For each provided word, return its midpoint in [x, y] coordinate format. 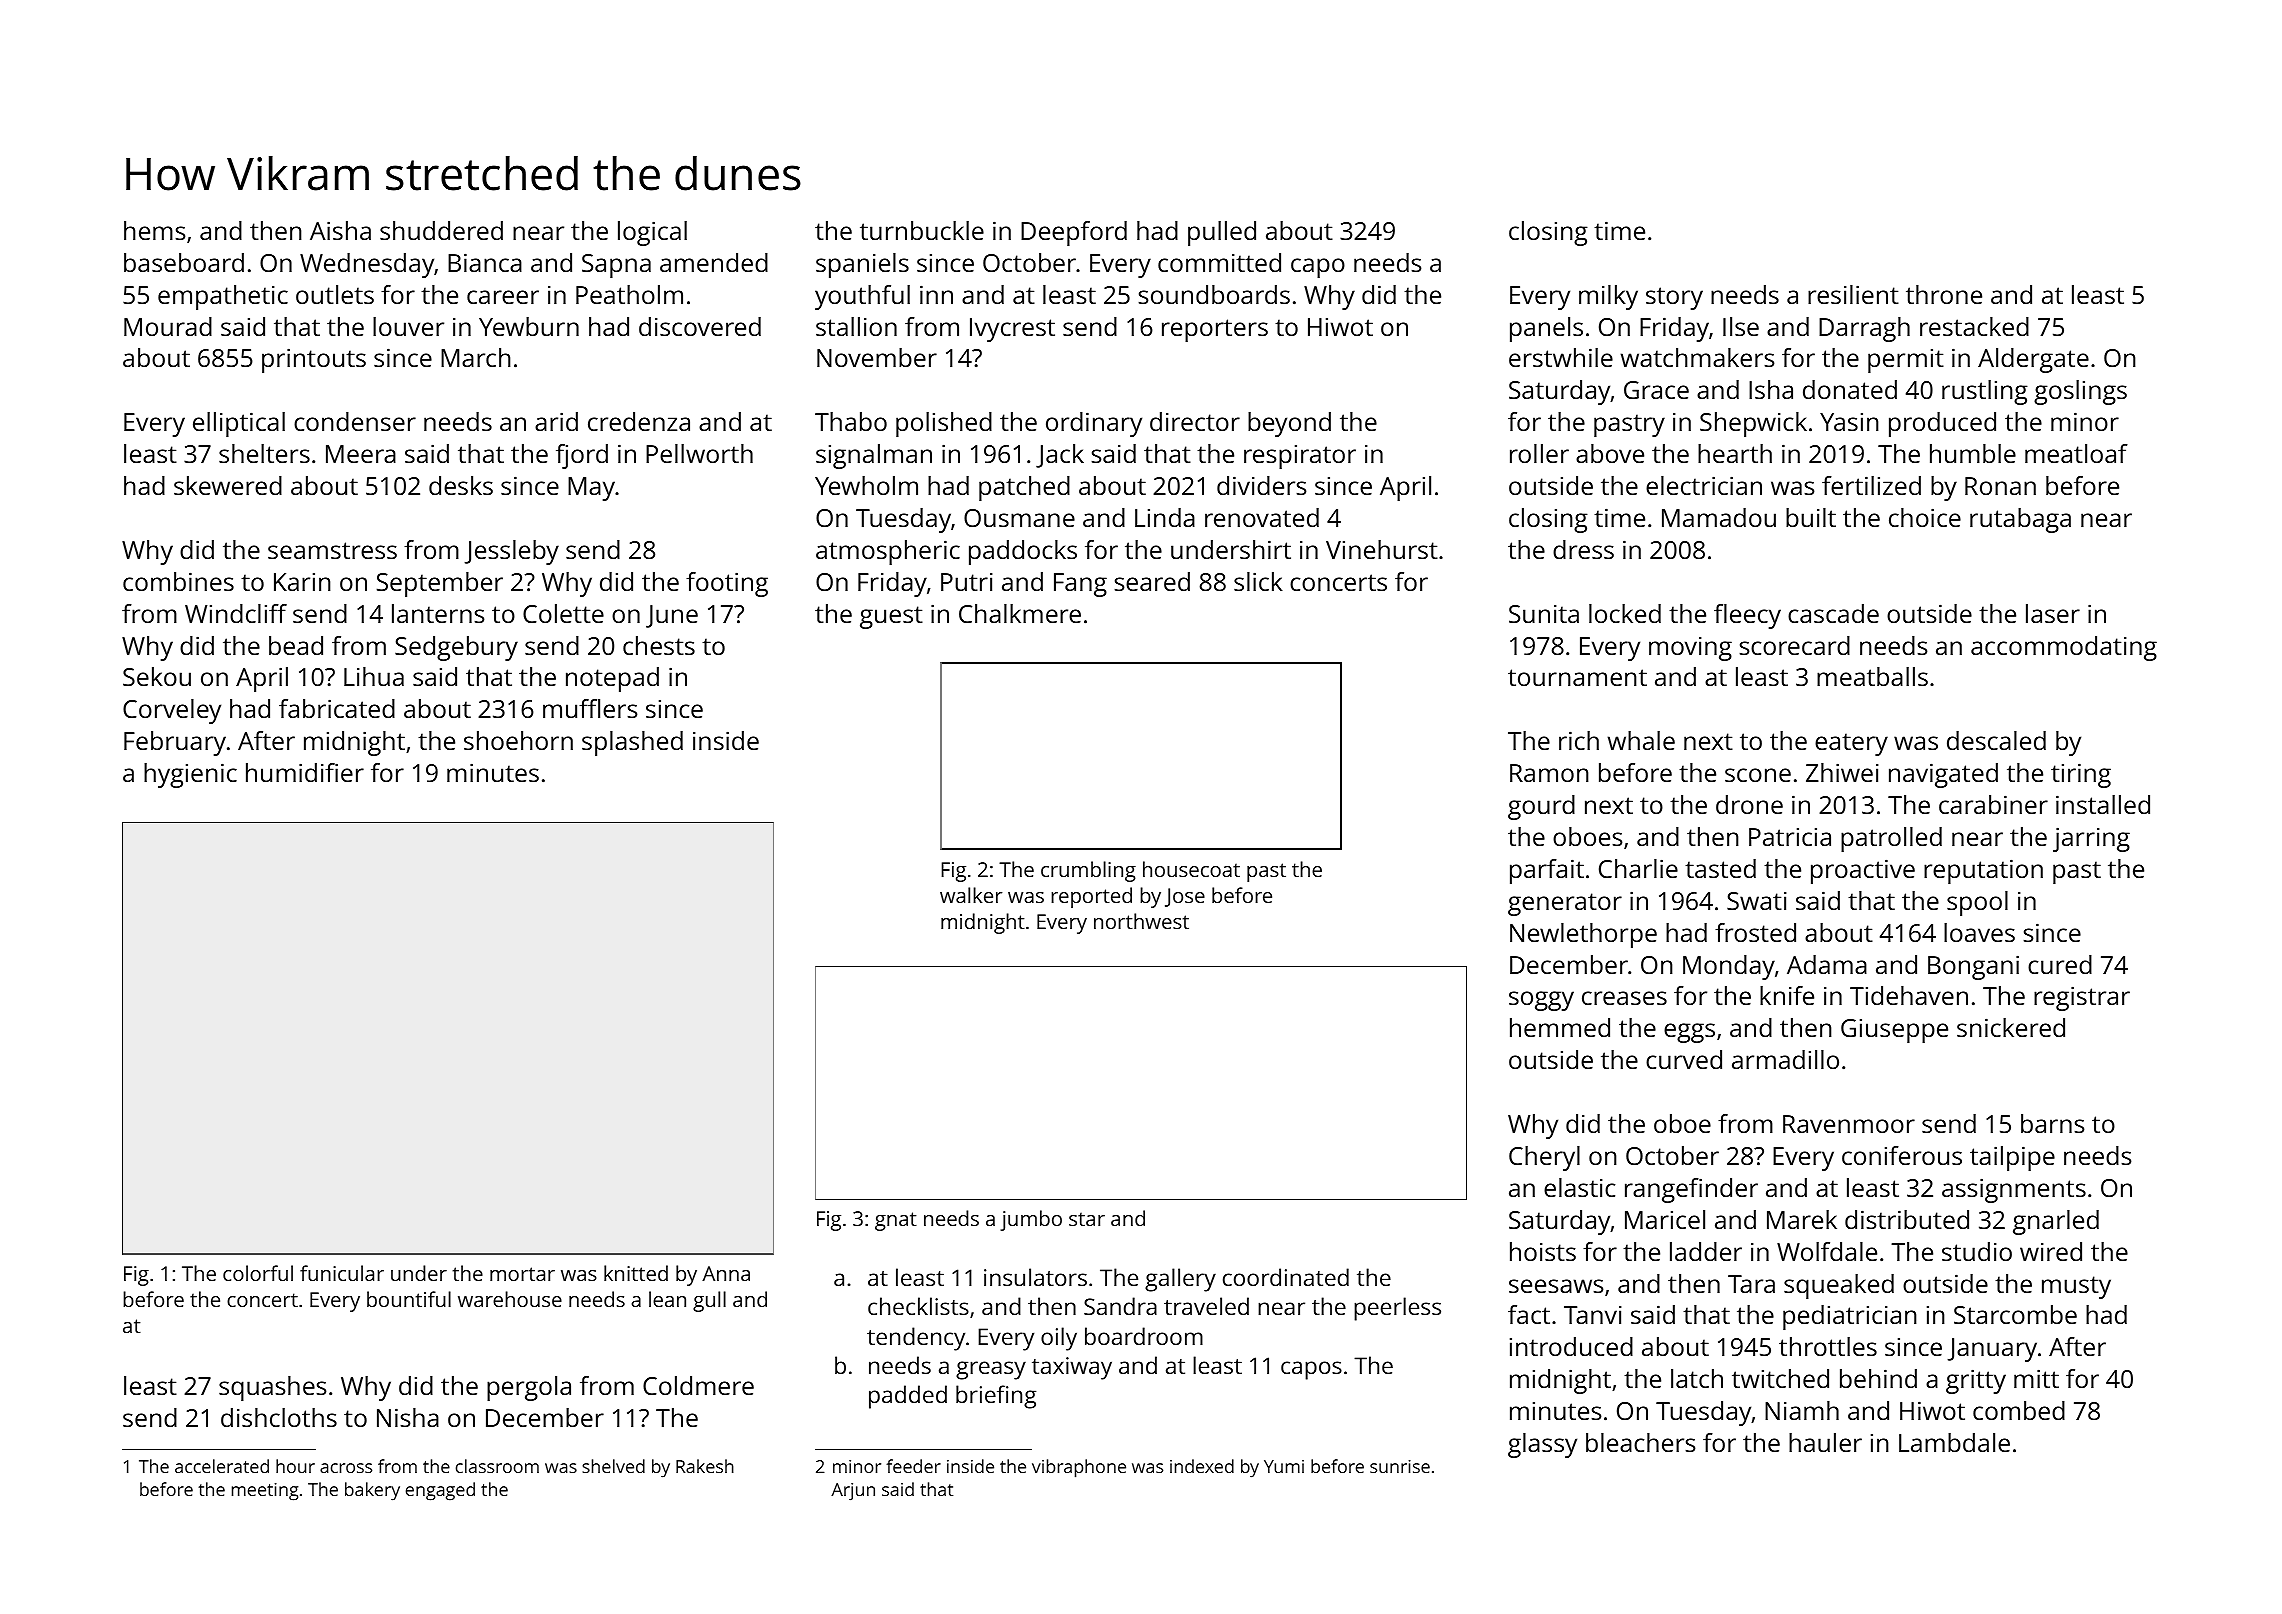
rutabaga [2020, 520]
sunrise [1400, 1466]
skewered [228, 485]
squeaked [1839, 1286]
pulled [1222, 233]
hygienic [190, 775]
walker [971, 895]
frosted [1755, 932]
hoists [1543, 1251]
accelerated [222, 1466]
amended [714, 262]
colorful [258, 1273]
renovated [1262, 517]
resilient [1853, 294]
